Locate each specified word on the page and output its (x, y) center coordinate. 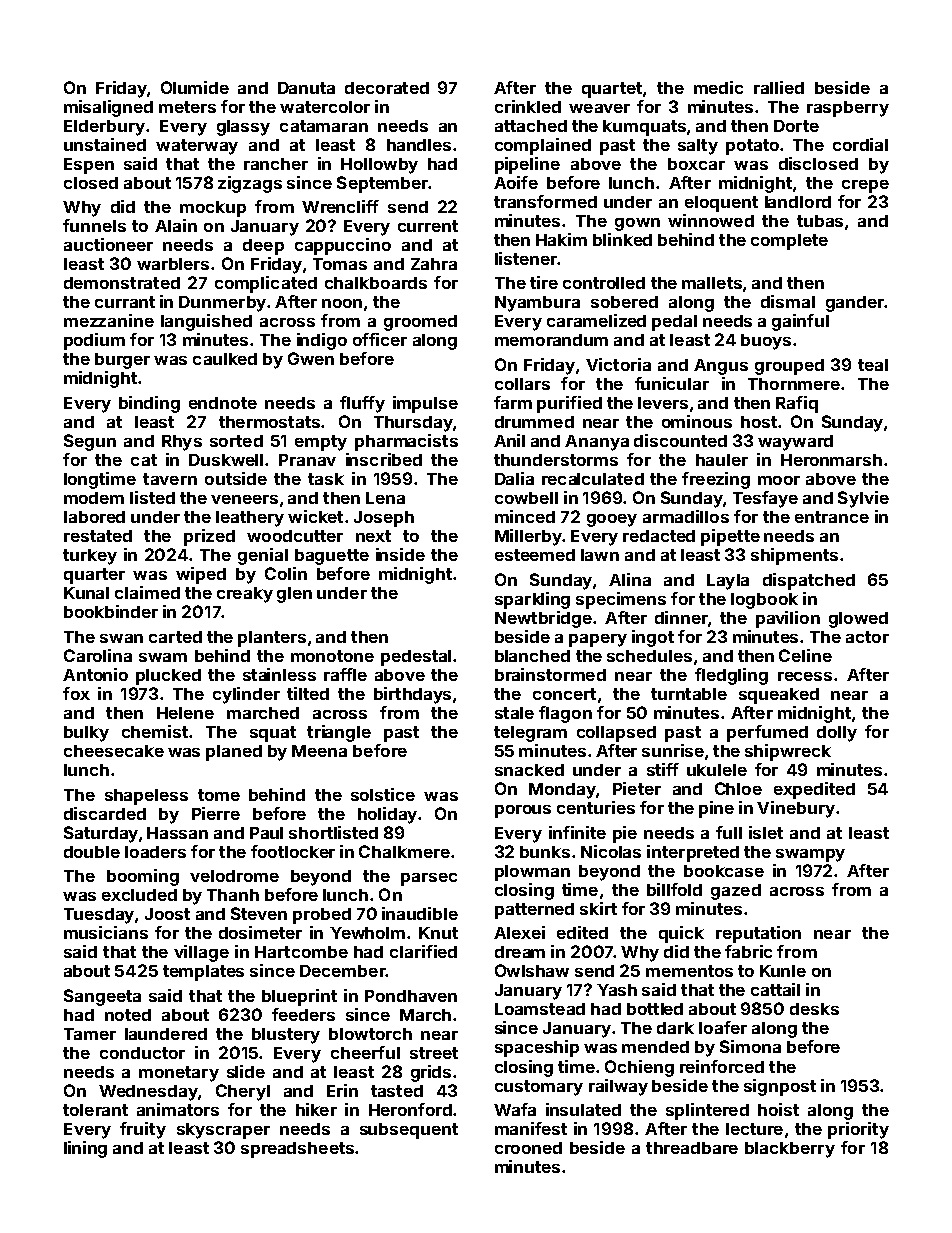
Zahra (434, 264)
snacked (529, 770)
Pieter (637, 788)
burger (122, 361)
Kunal (86, 593)
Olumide (195, 87)
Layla (728, 582)
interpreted (693, 853)
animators (178, 1109)
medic (718, 87)
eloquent (721, 204)
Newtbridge (543, 619)
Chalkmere (404, 851)
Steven (259, 913)
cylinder (246, 695)
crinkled (528, 106)
